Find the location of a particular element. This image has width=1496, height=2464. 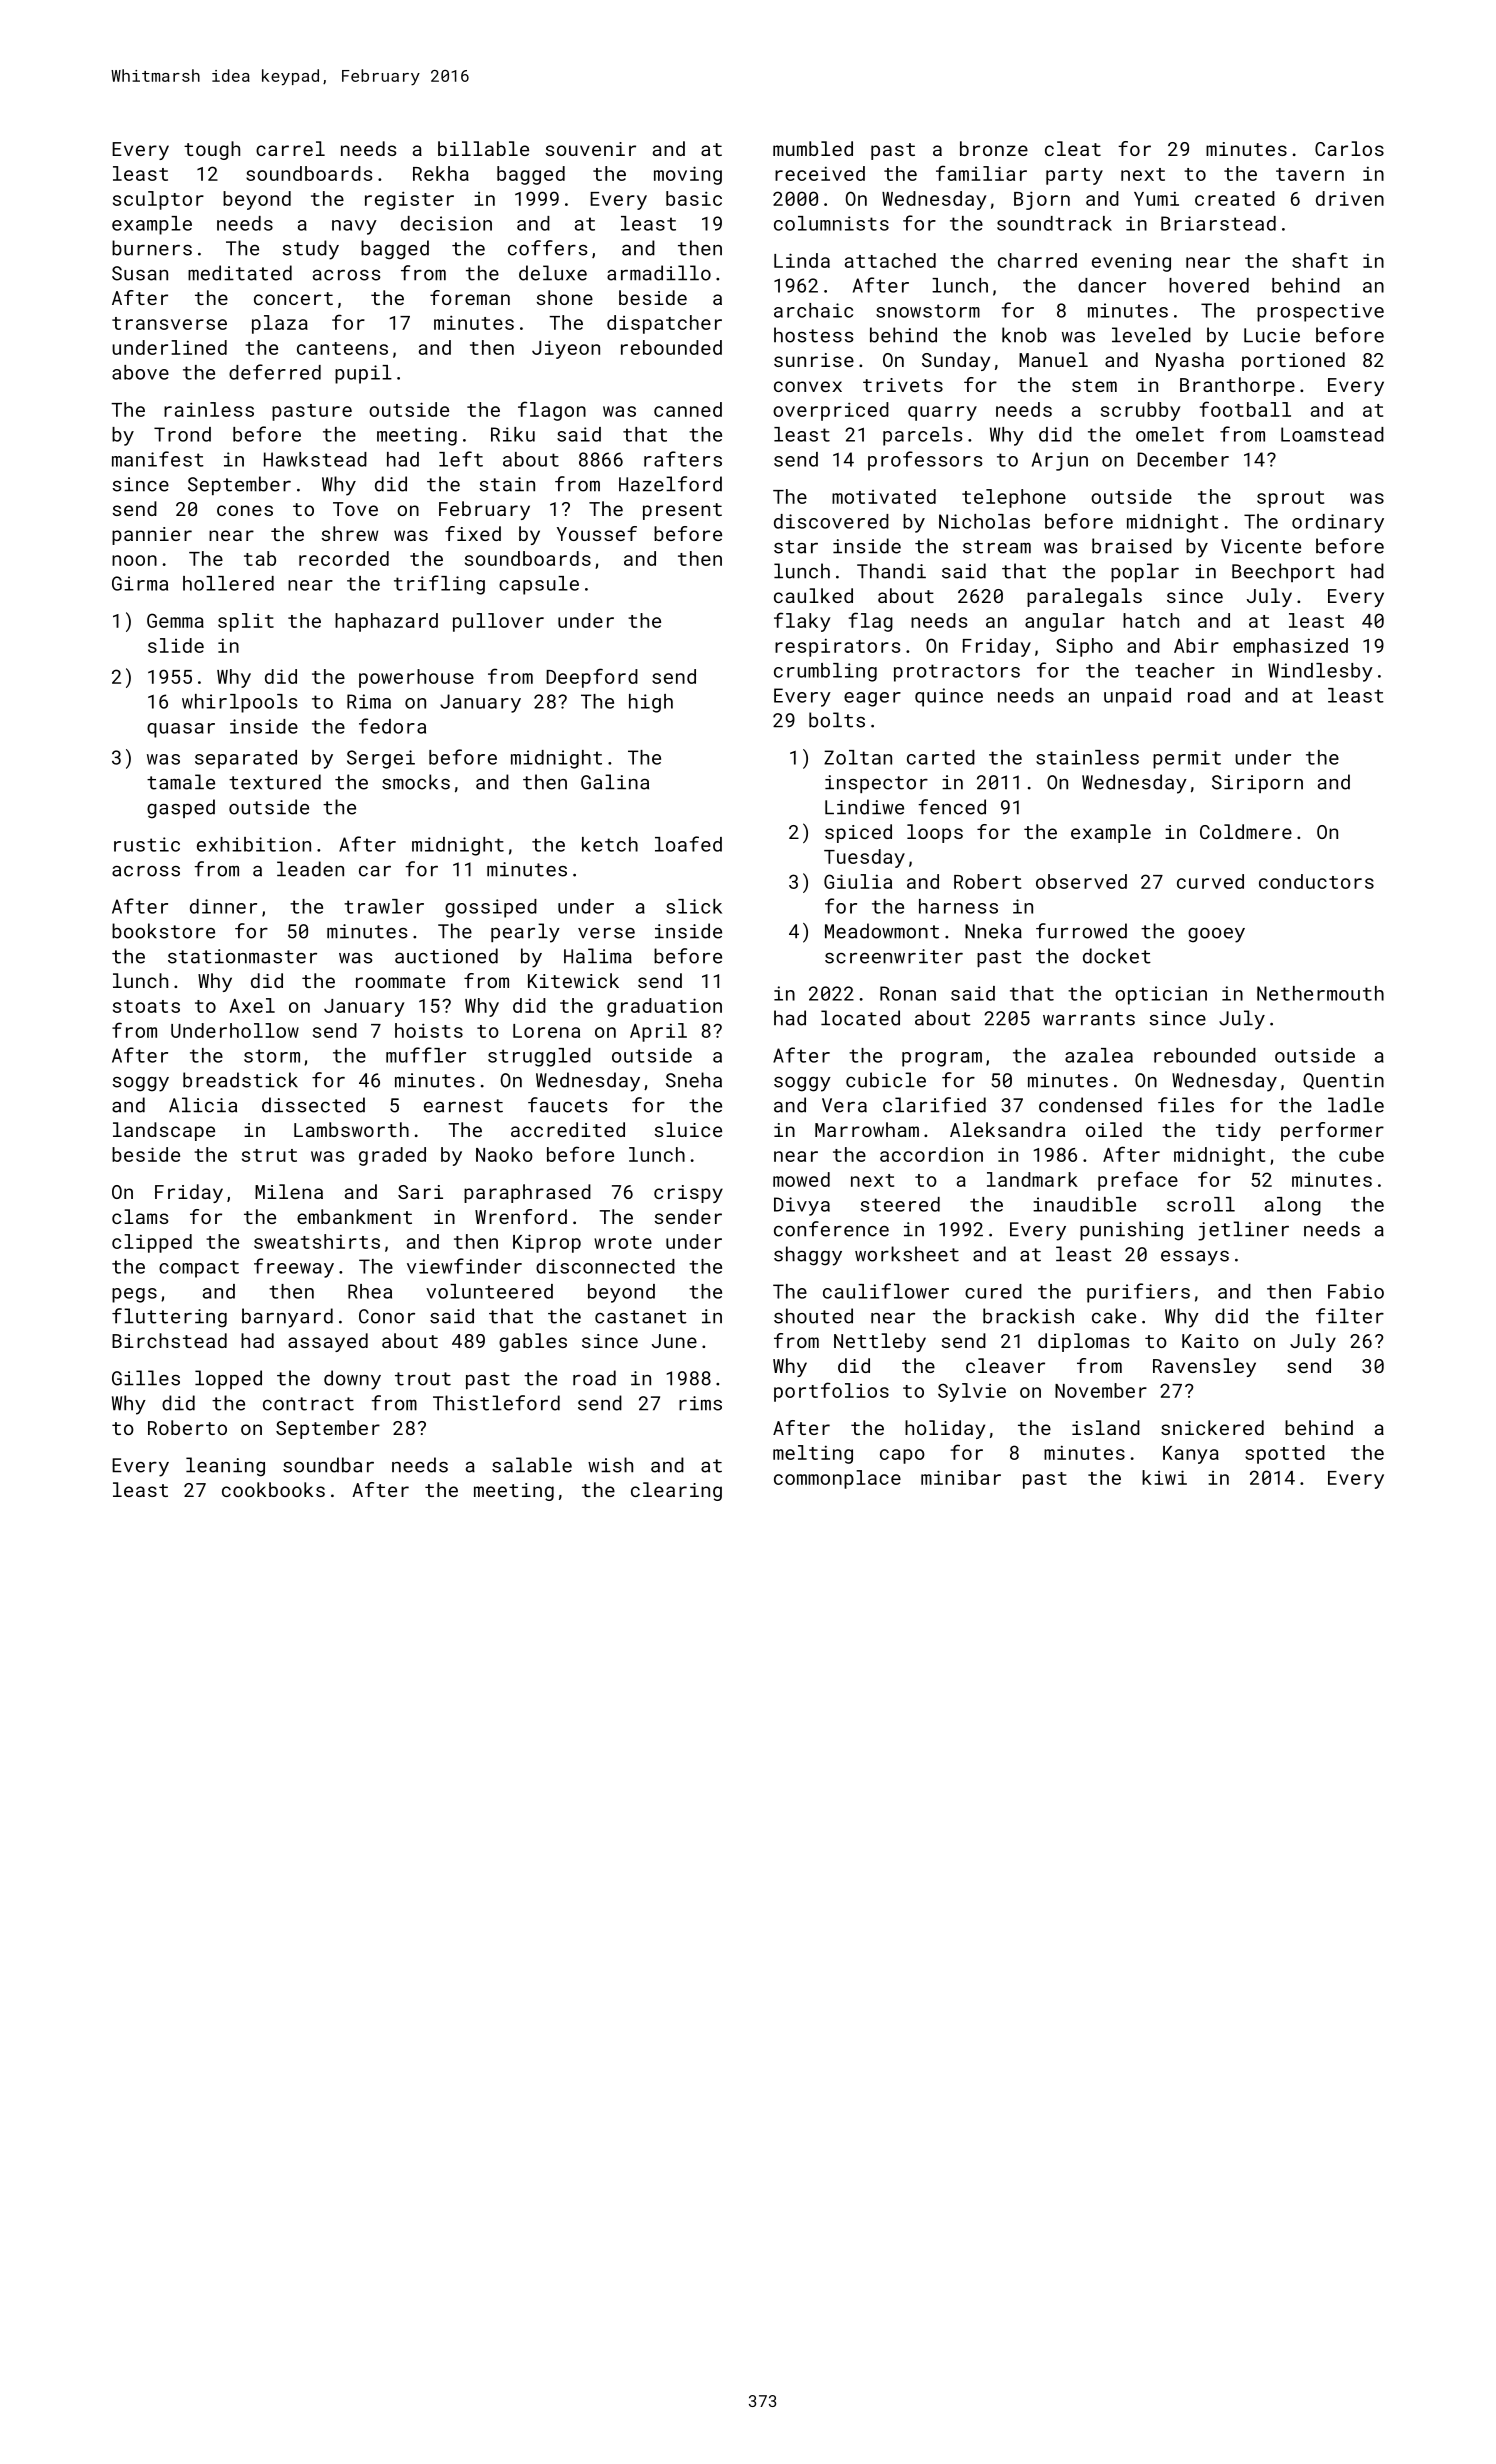

split is located at coordinates (246, 622).
